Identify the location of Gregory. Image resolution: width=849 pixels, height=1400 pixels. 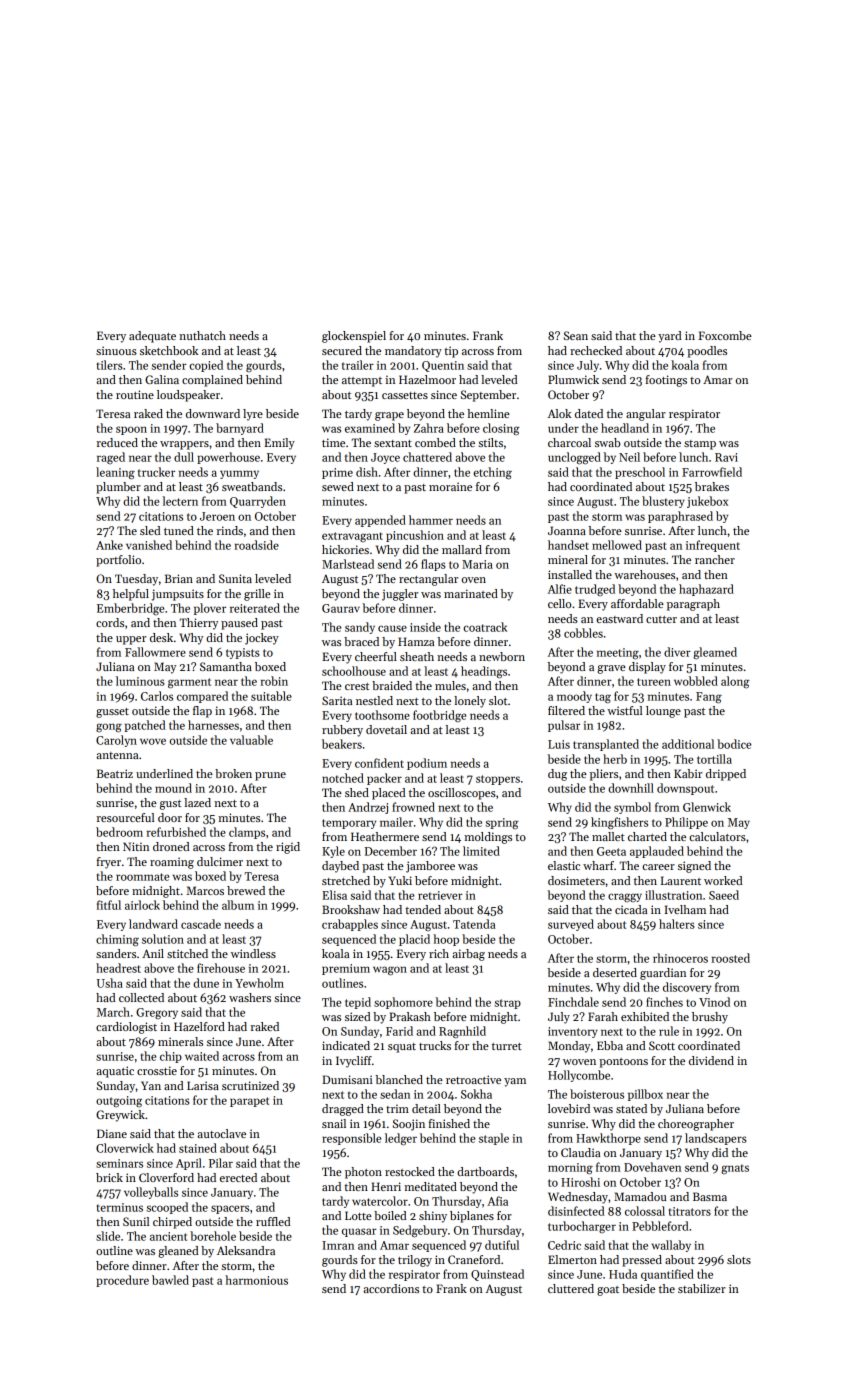
(157, 1013).
